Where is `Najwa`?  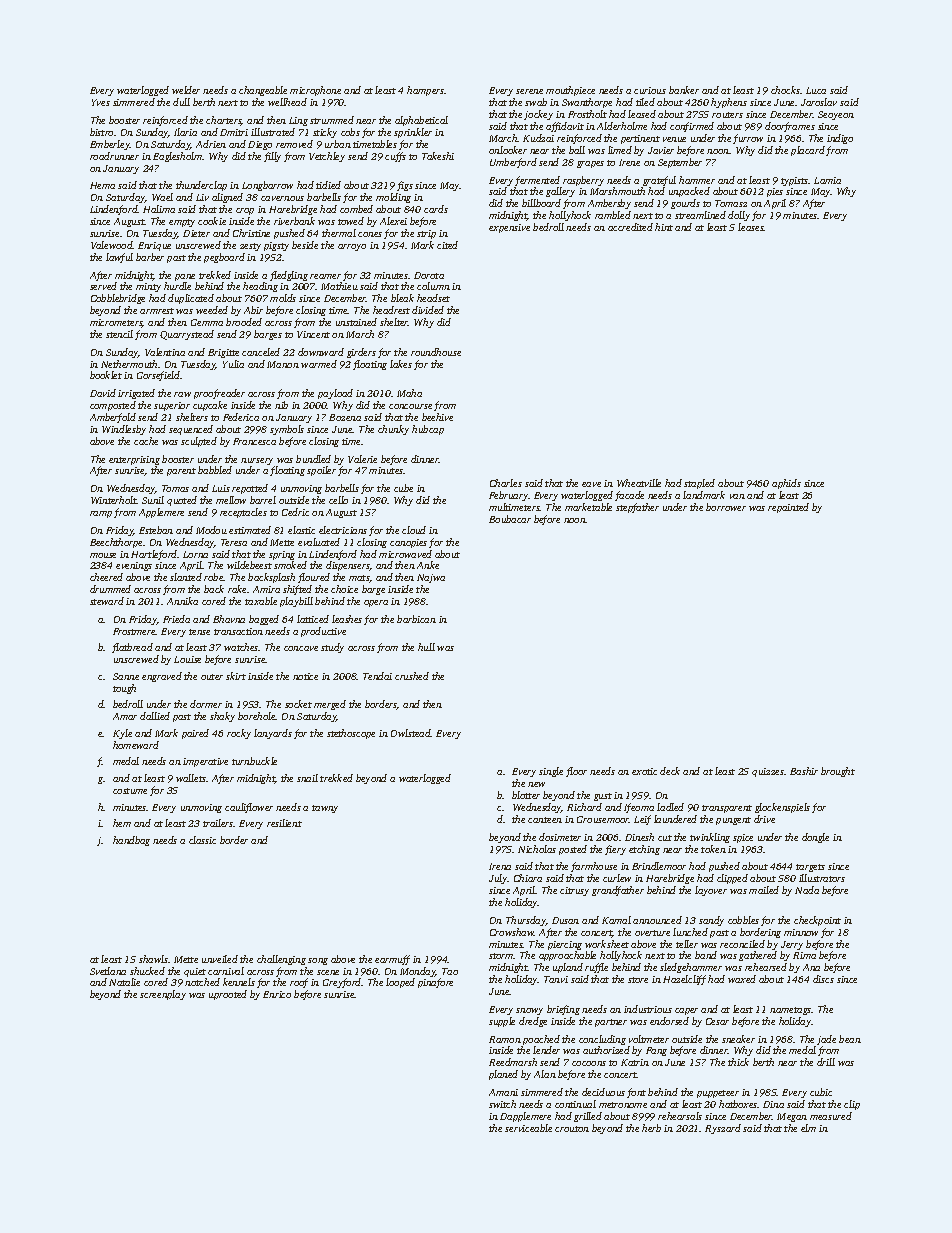 Najwa is located at coordinates (431, 578).
